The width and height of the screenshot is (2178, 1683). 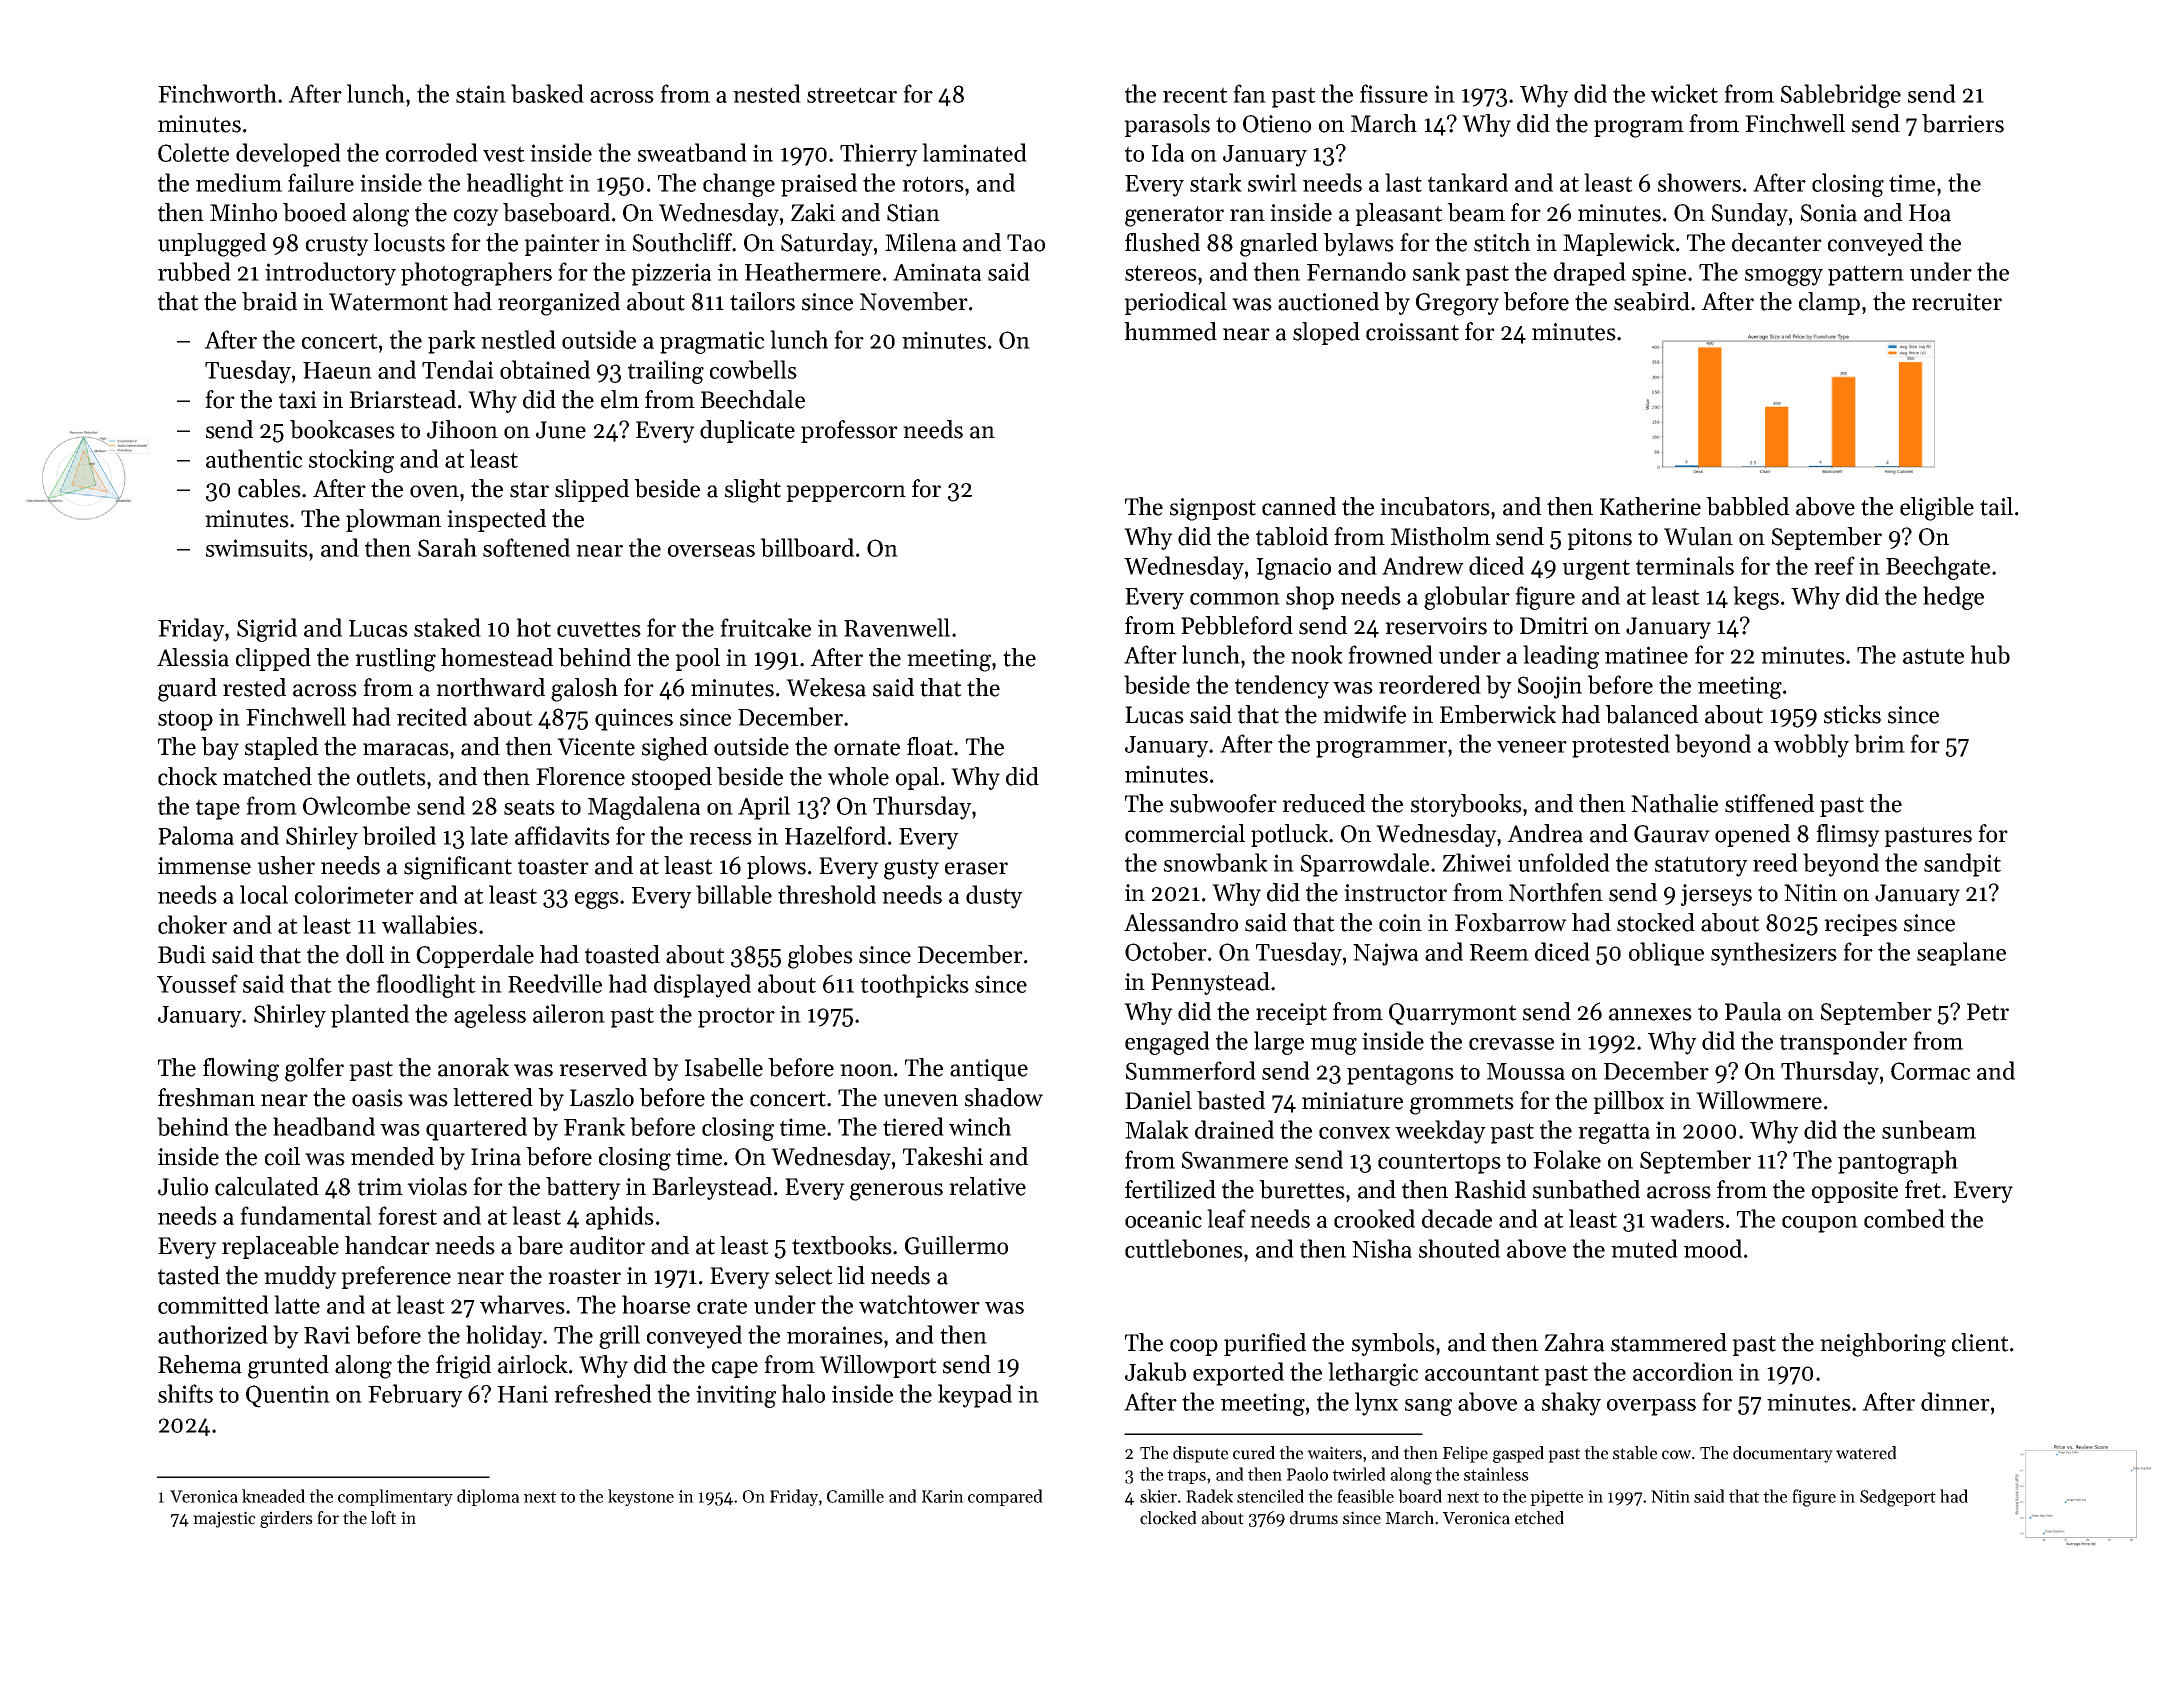 What do you see at coordinates (846, 493) in the screenshot?
I see `peppercorn` at bounding box center [846, 493].
